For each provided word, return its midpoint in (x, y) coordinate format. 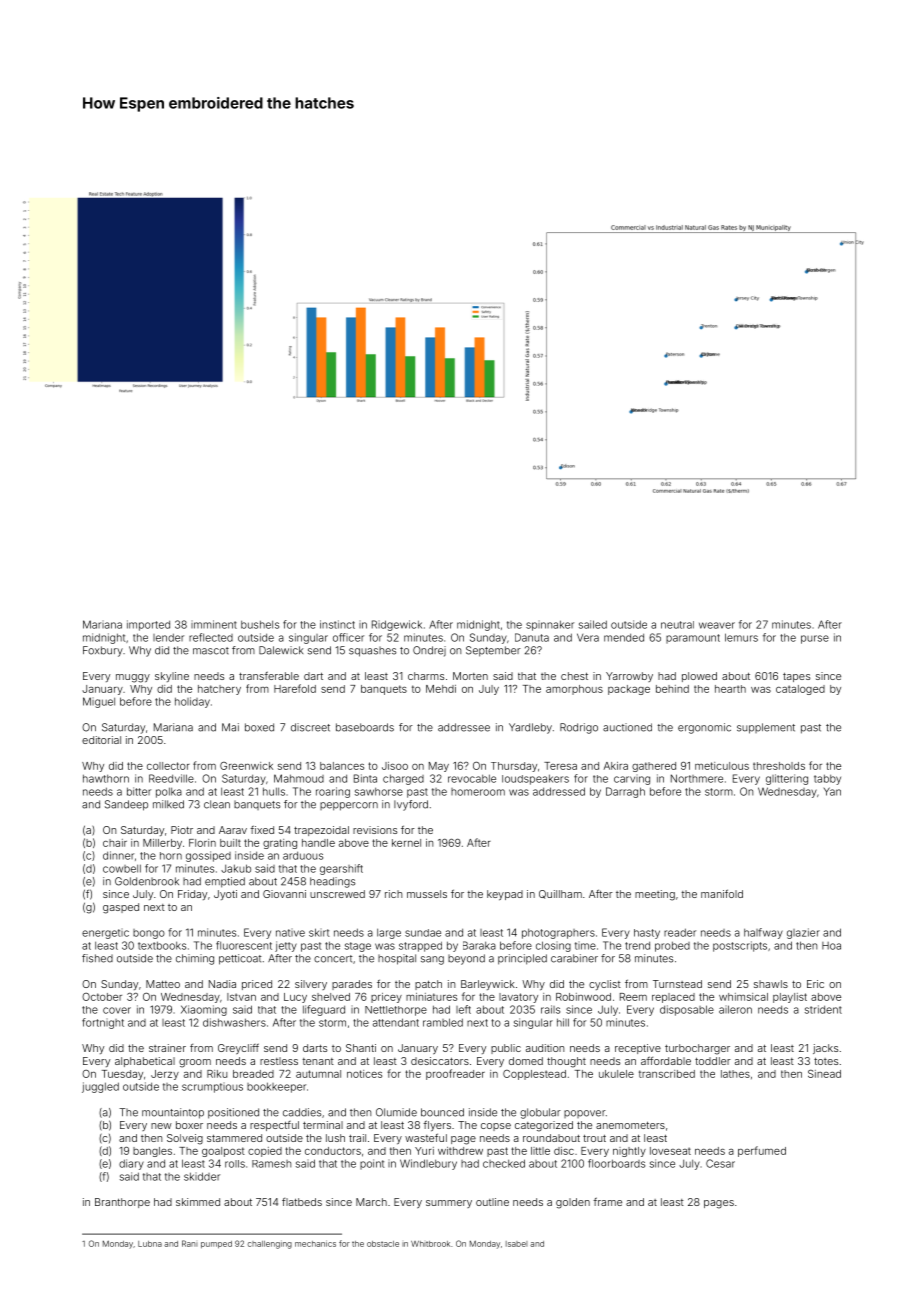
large (389, 934)
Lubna (150, 1244)
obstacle (383, 1244)
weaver (717, 625)
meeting (655, 895)
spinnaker (550, 625)
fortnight (103, 1023)
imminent (214, 624)
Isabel (517, 1244)
